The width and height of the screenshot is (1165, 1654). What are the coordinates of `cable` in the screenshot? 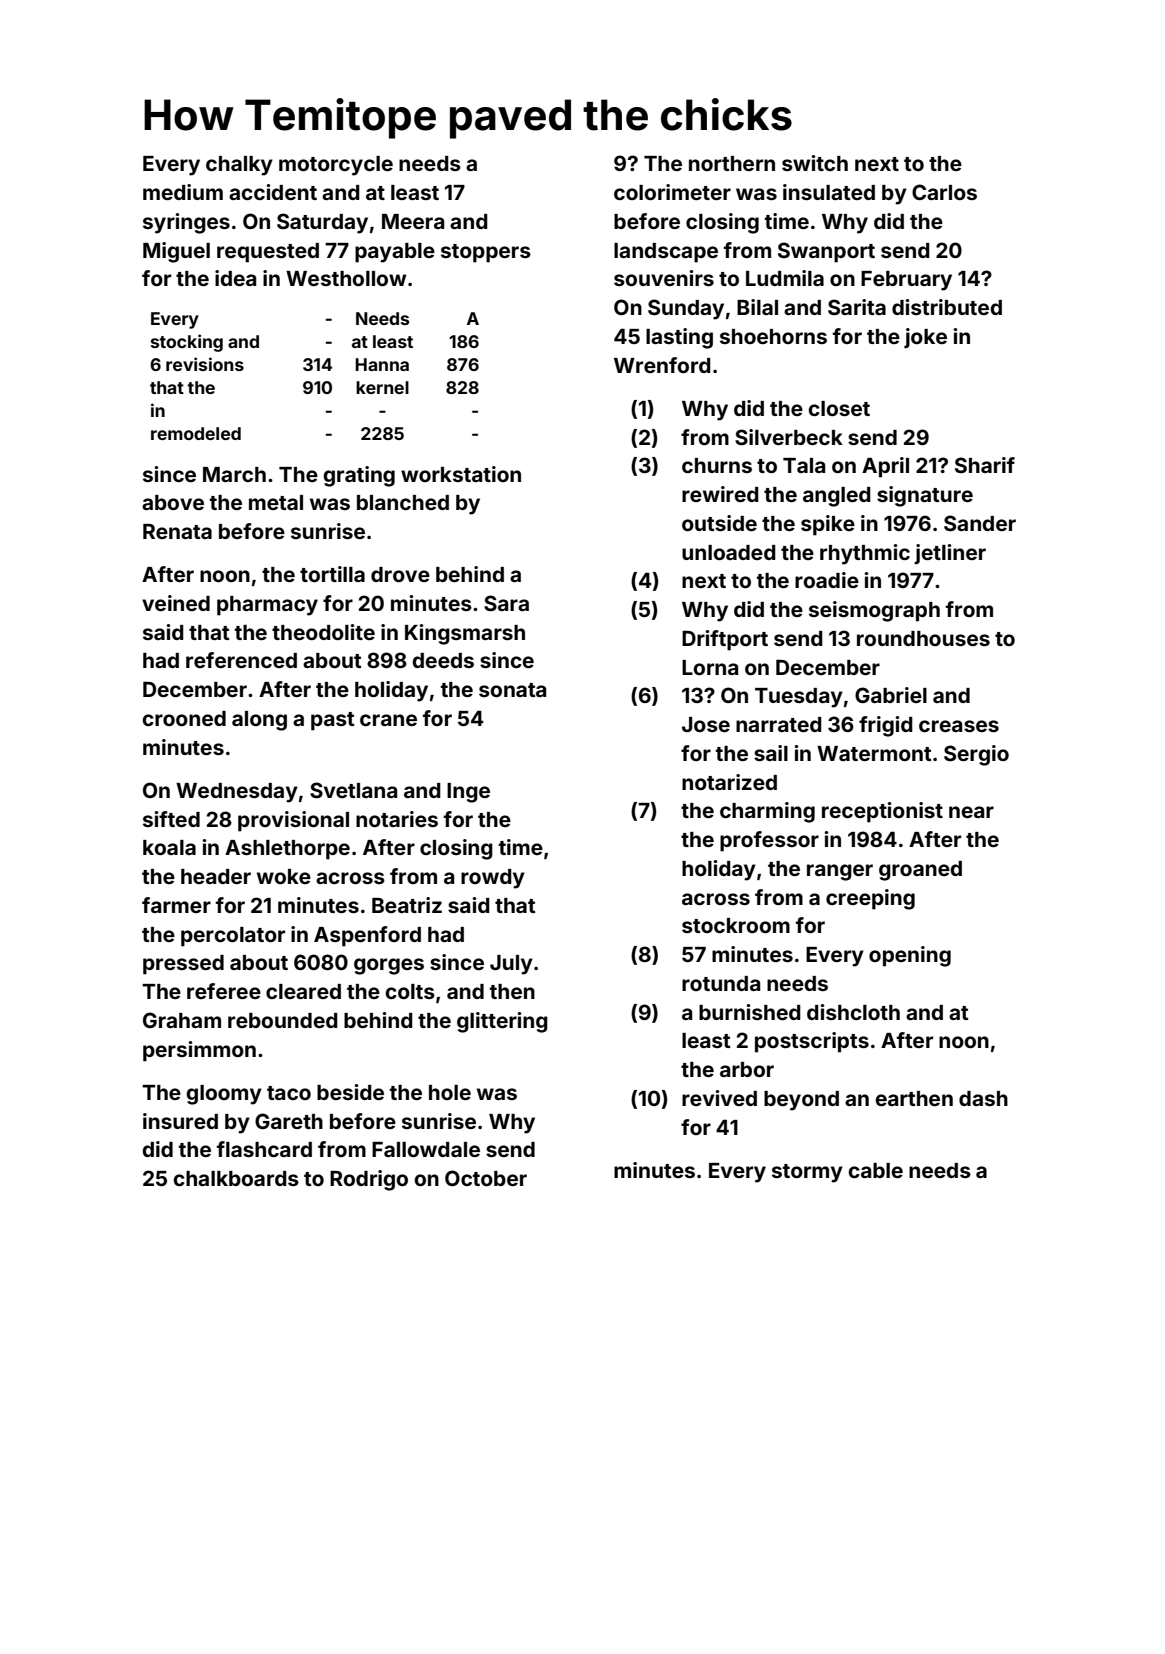 It's located at (875, 1170).
